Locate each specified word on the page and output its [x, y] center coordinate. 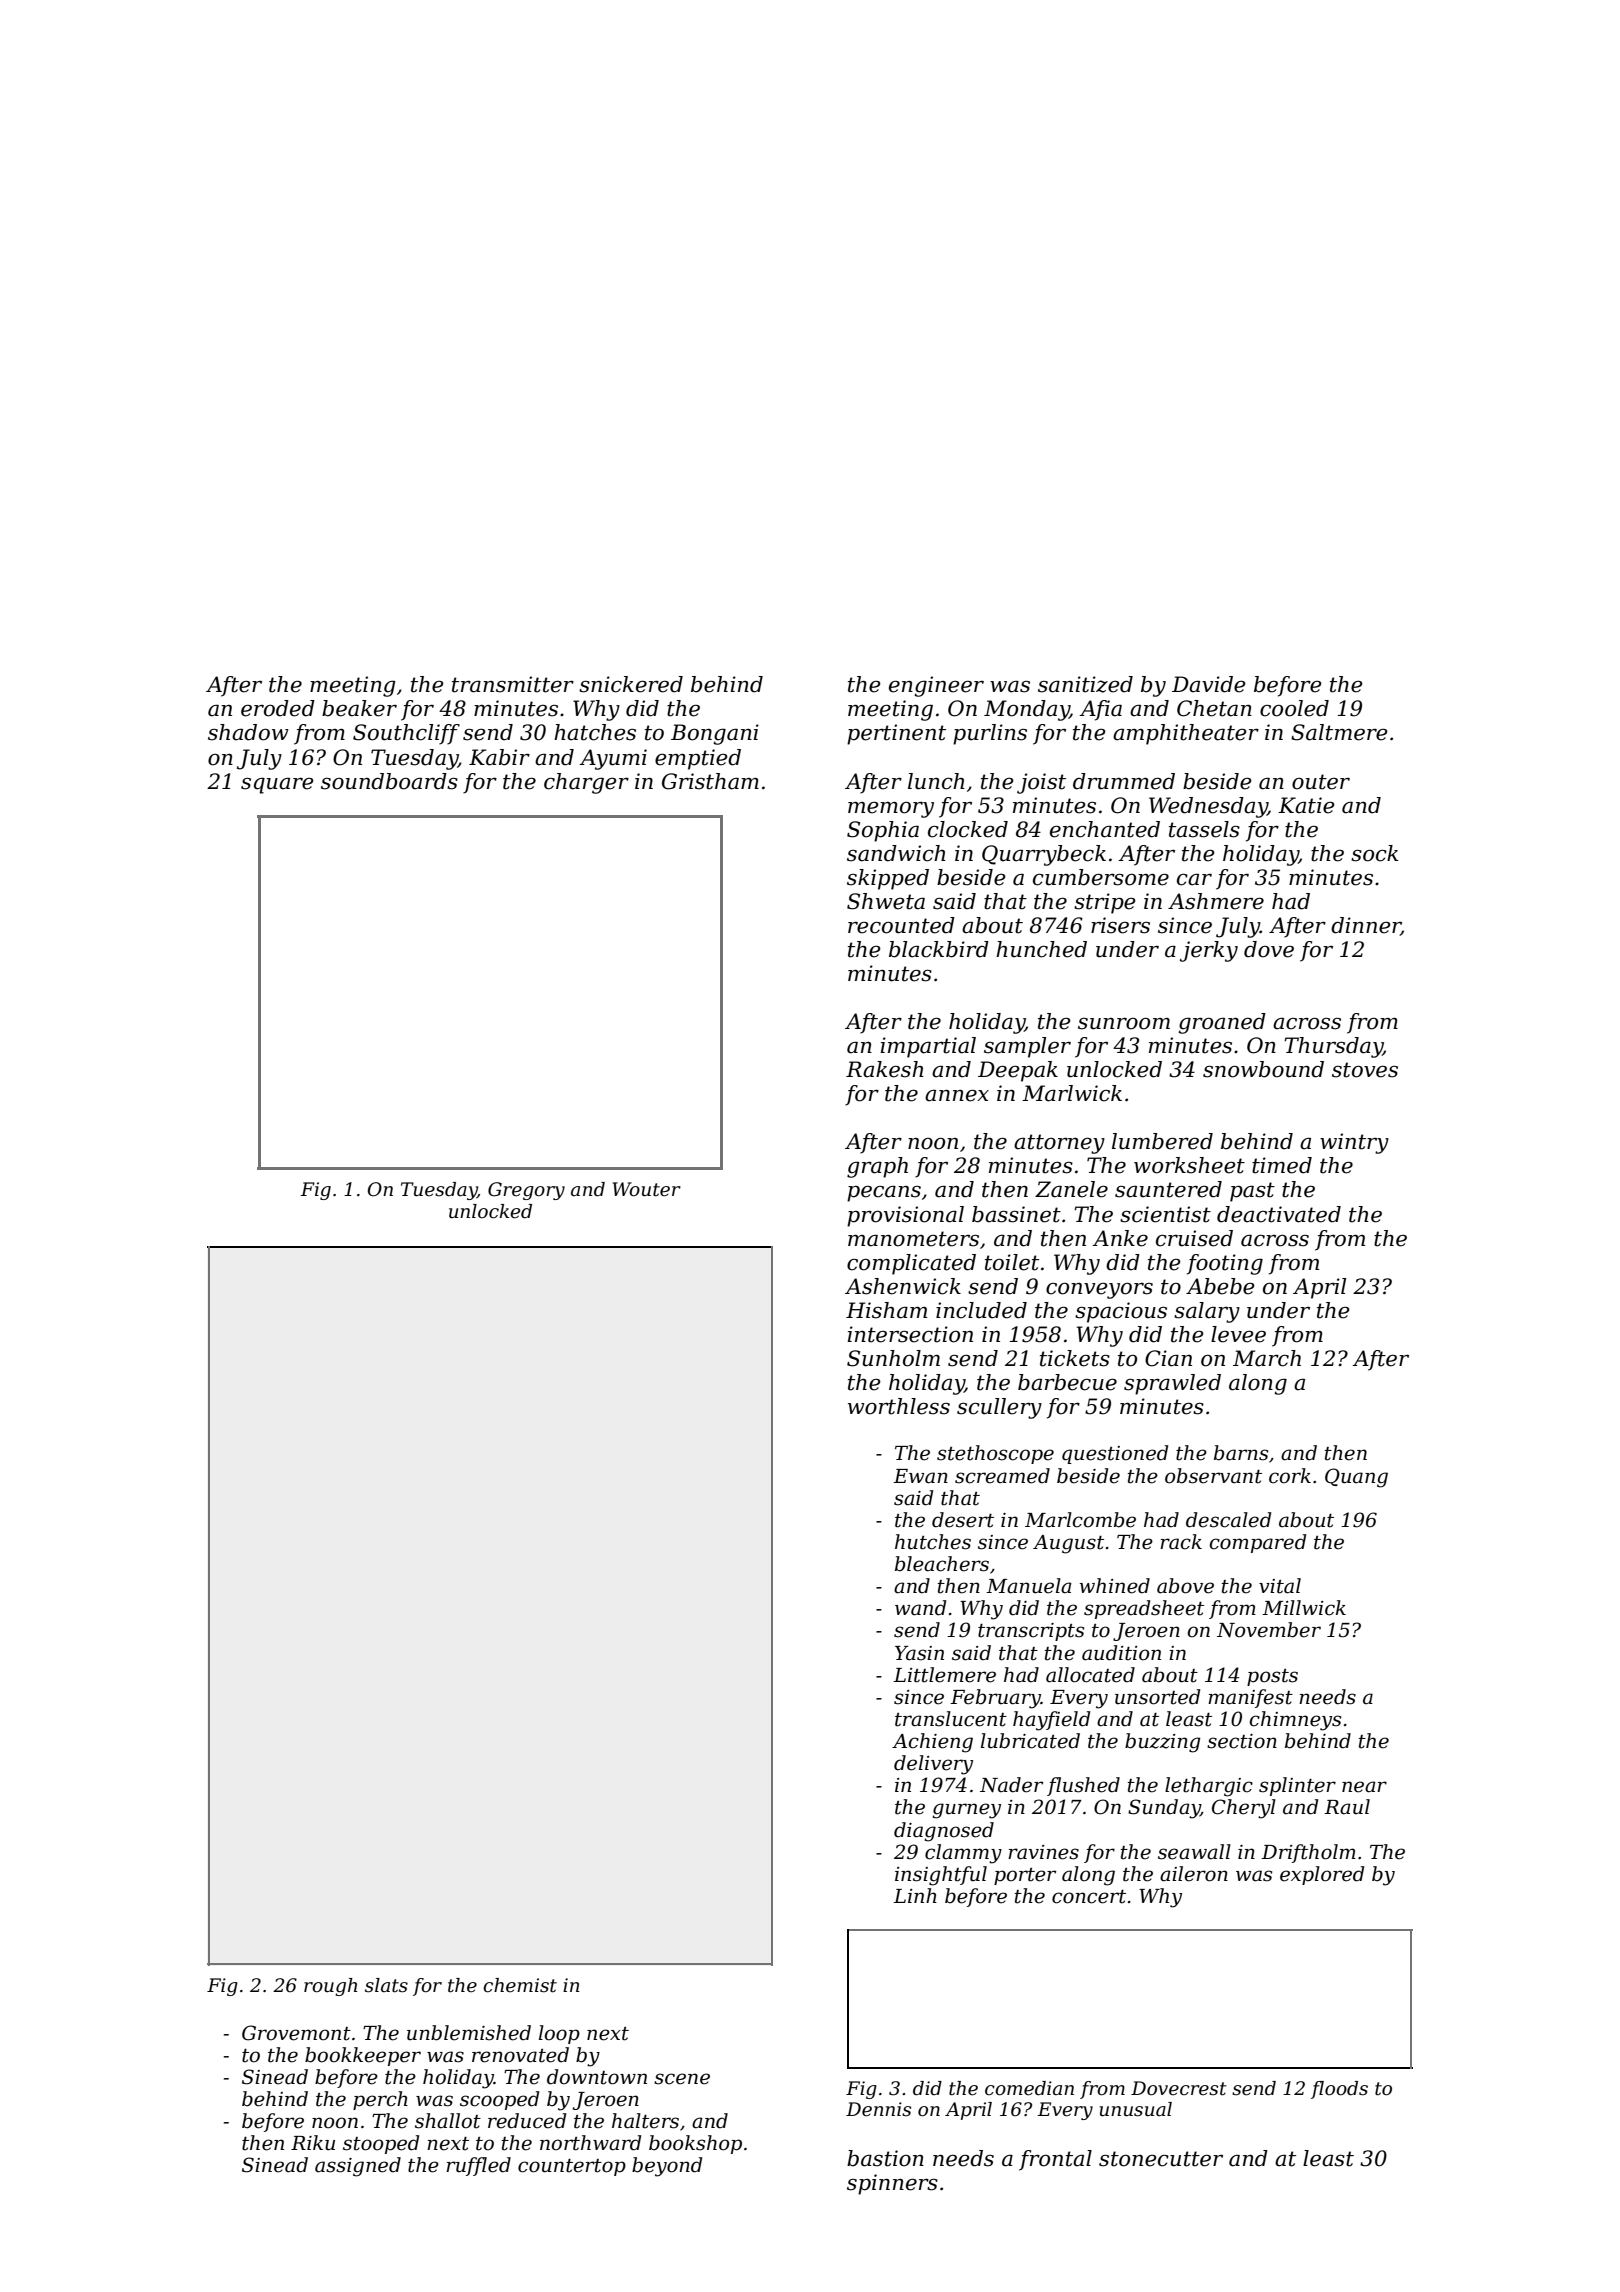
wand [920, 1608]
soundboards [389, 781]
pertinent [896, 734]
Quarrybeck [1044, 855]
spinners [892, 2184]
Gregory [526, 1191]
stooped [381, 2144]
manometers [913, 1239]
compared [1257, 1543]
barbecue [1067, 1382]
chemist [520, 1985]
